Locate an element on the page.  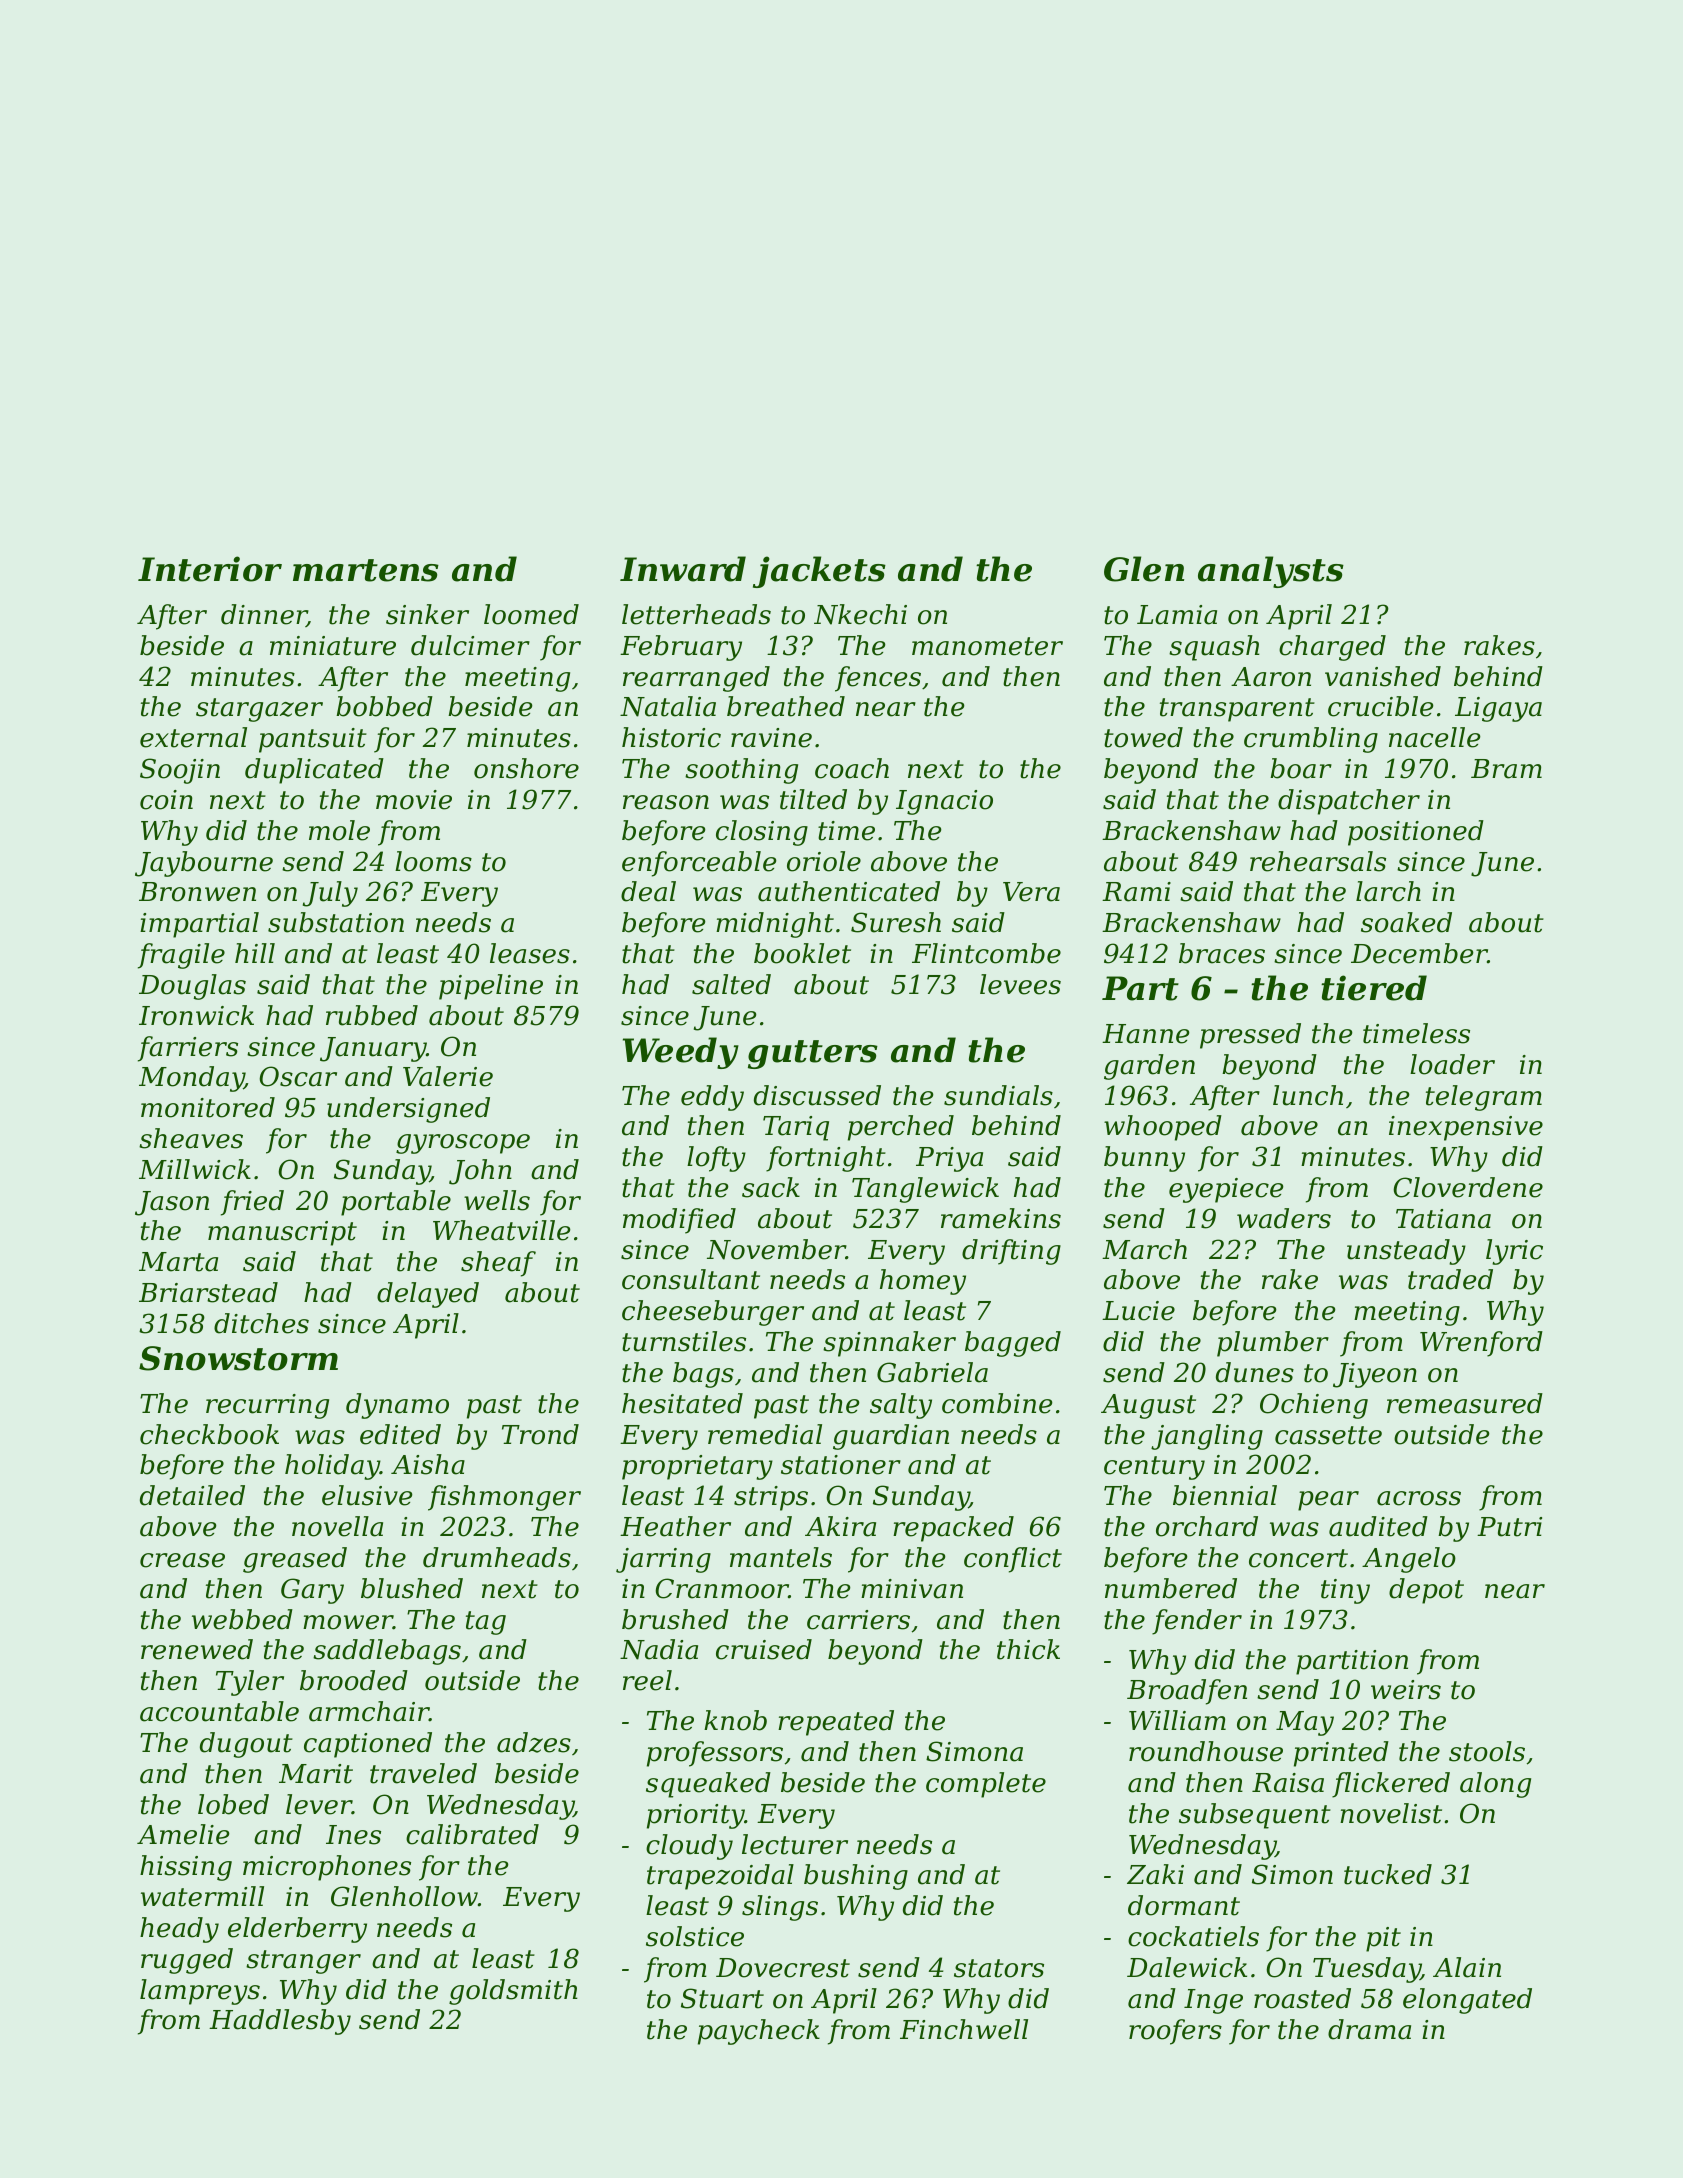
substation is located at coordinates (336, 922).
